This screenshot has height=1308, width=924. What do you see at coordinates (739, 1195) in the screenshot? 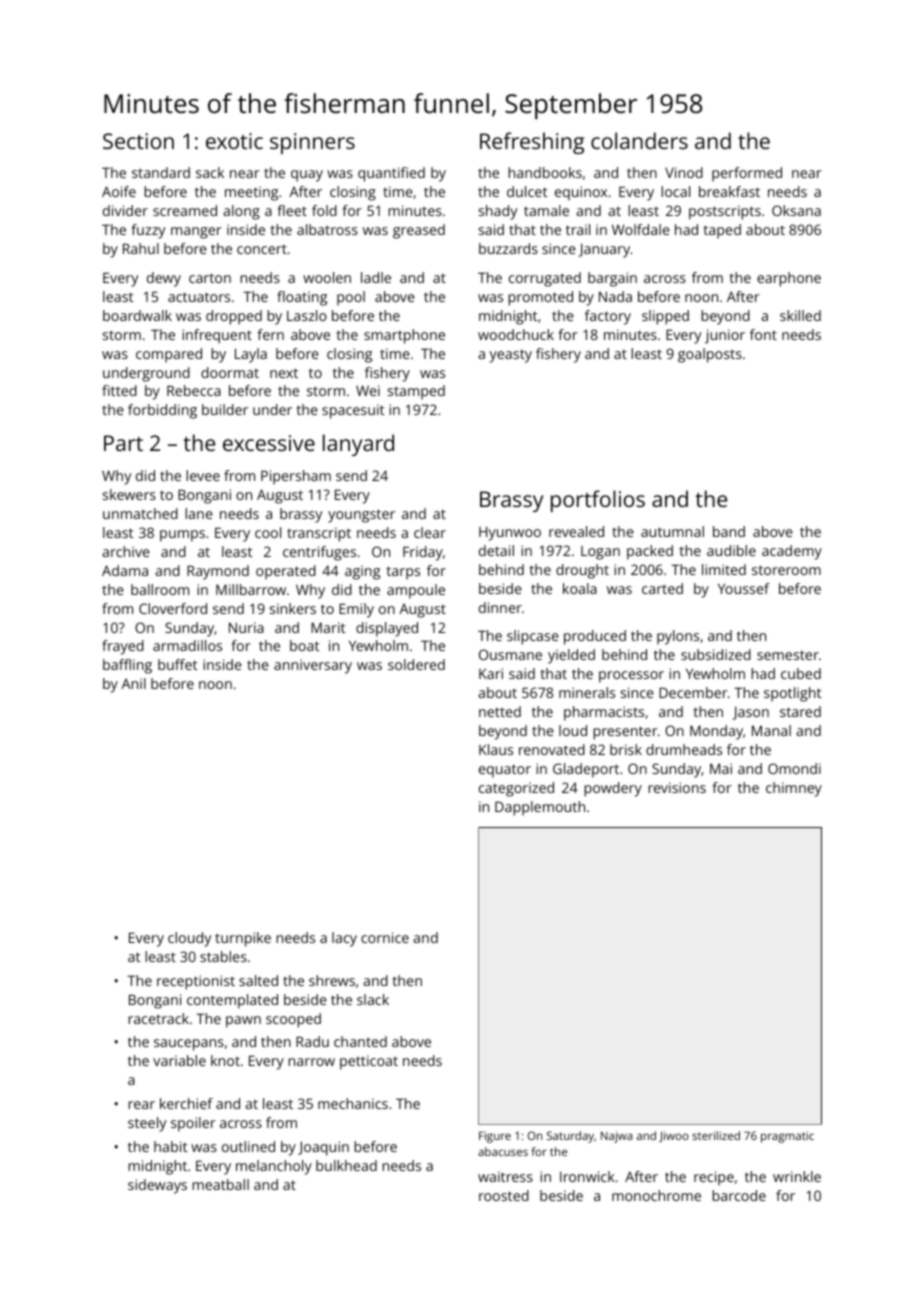
I see `barcode` at bounding box center [739, 1195].
